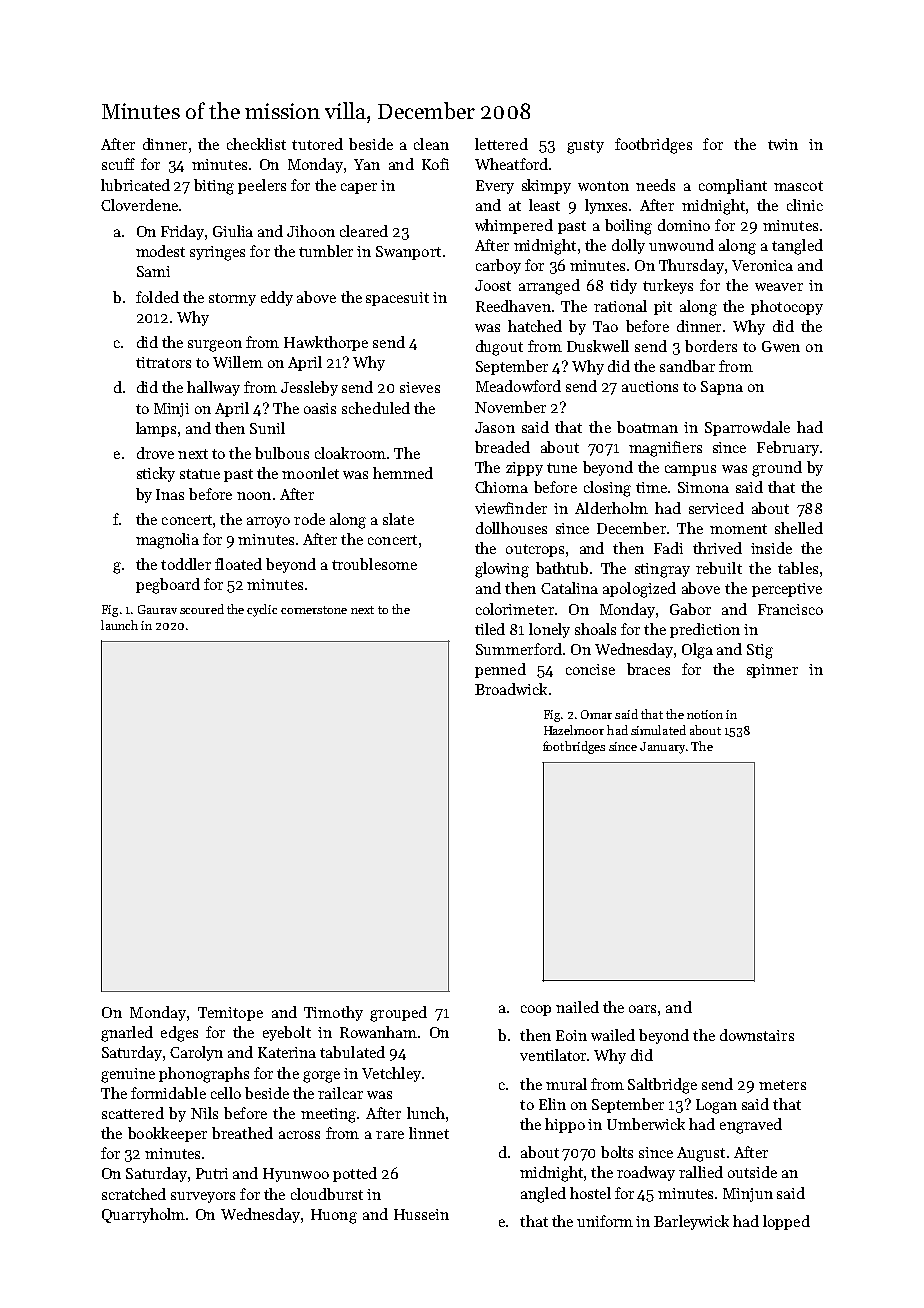  What do you see at coordinates (317, 144) in the document?
I see `tutored` at bounding box center [317, 144].
